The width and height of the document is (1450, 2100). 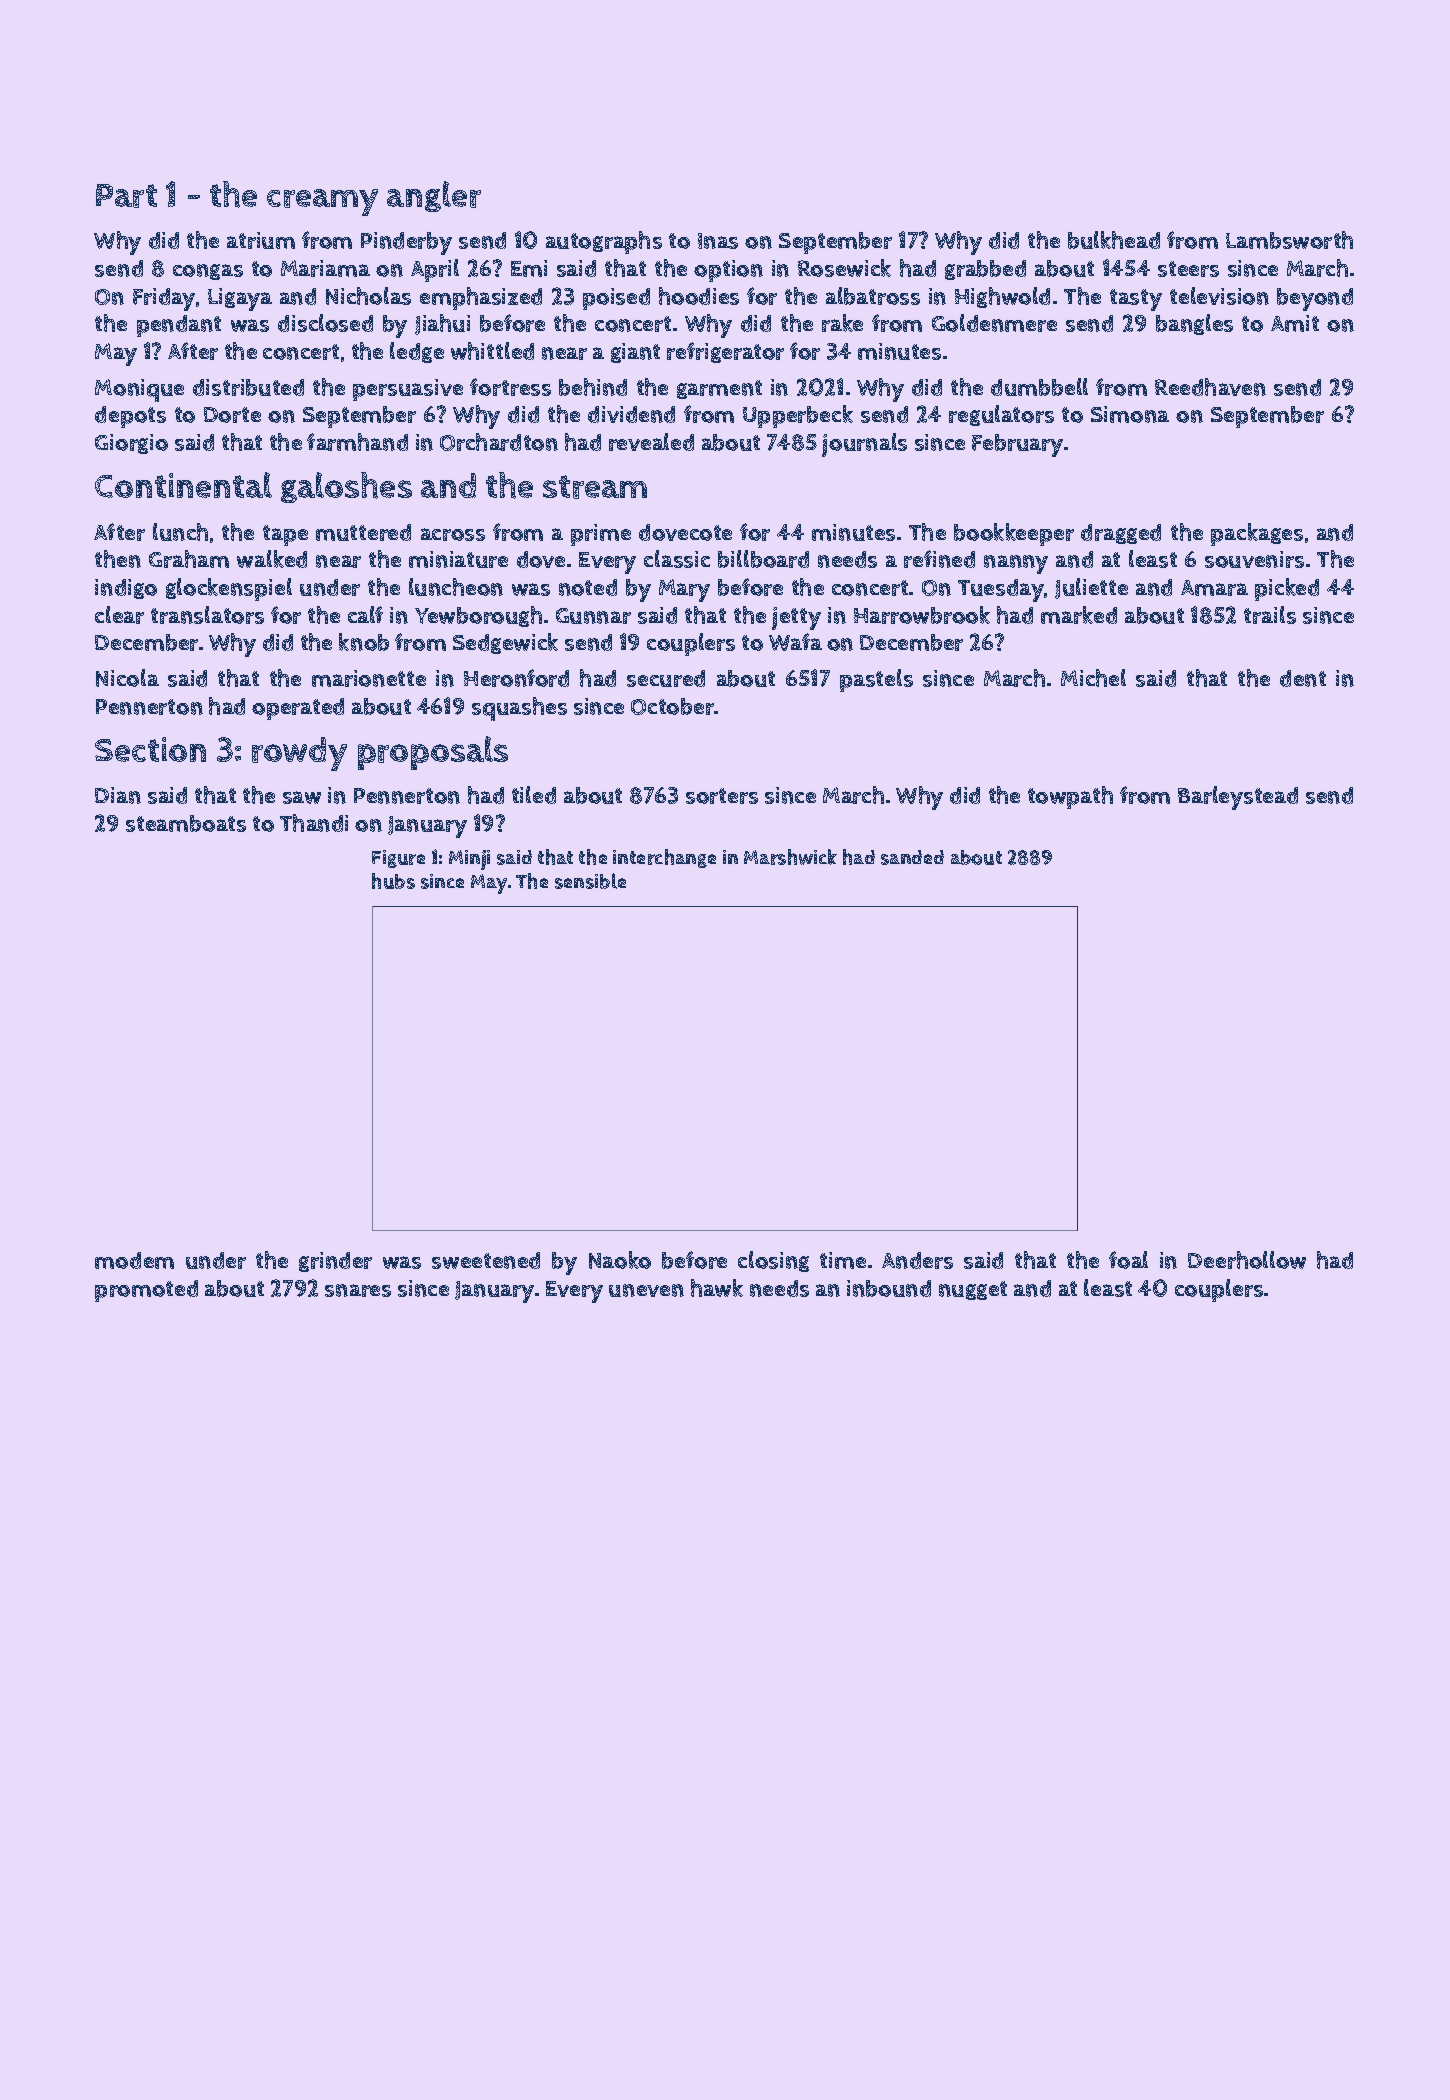 I want to click on dent, so click(x=1303, y=678).
